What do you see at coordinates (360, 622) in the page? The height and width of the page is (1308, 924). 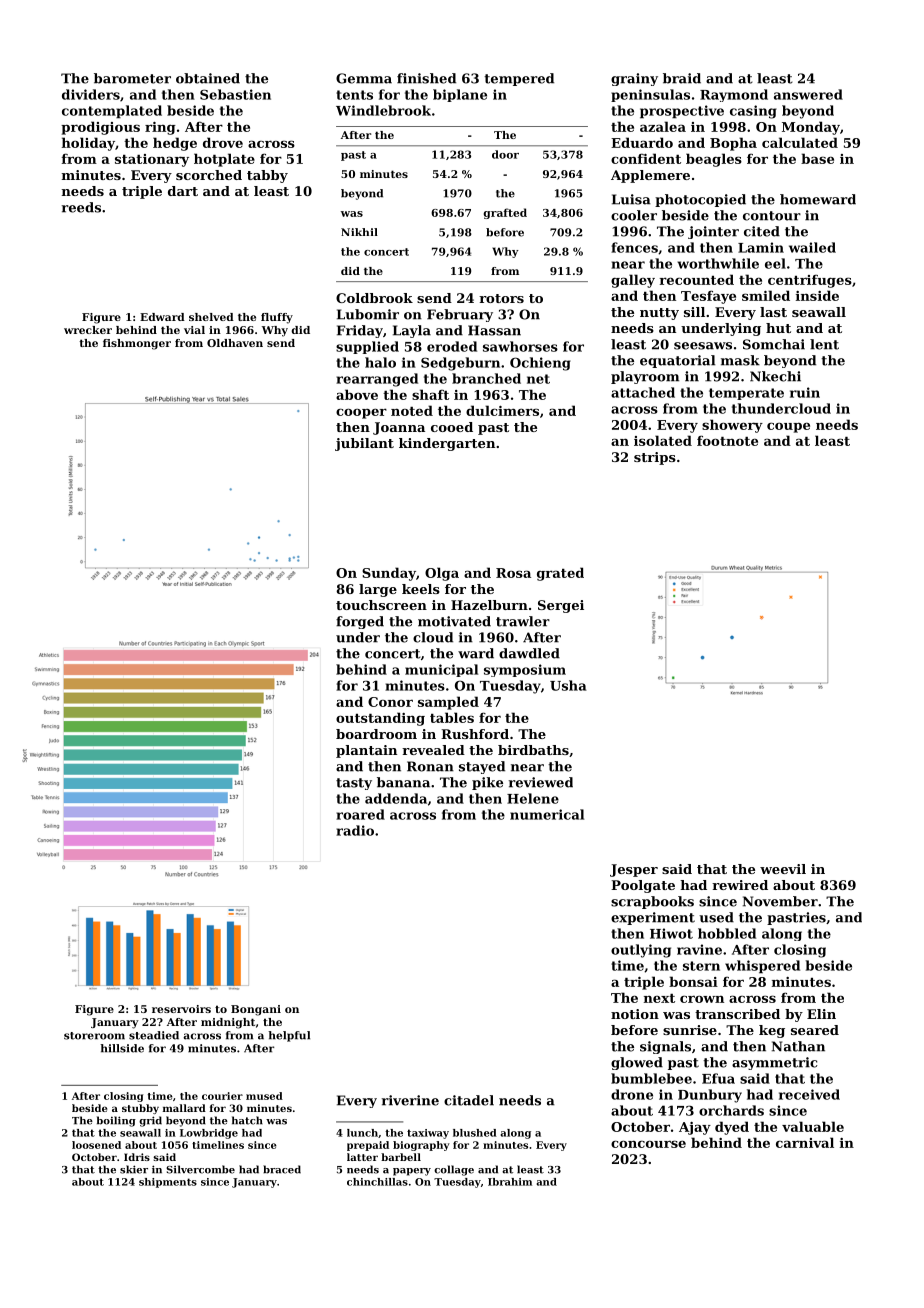 I see `forged` at bounding box center [360, 622].
